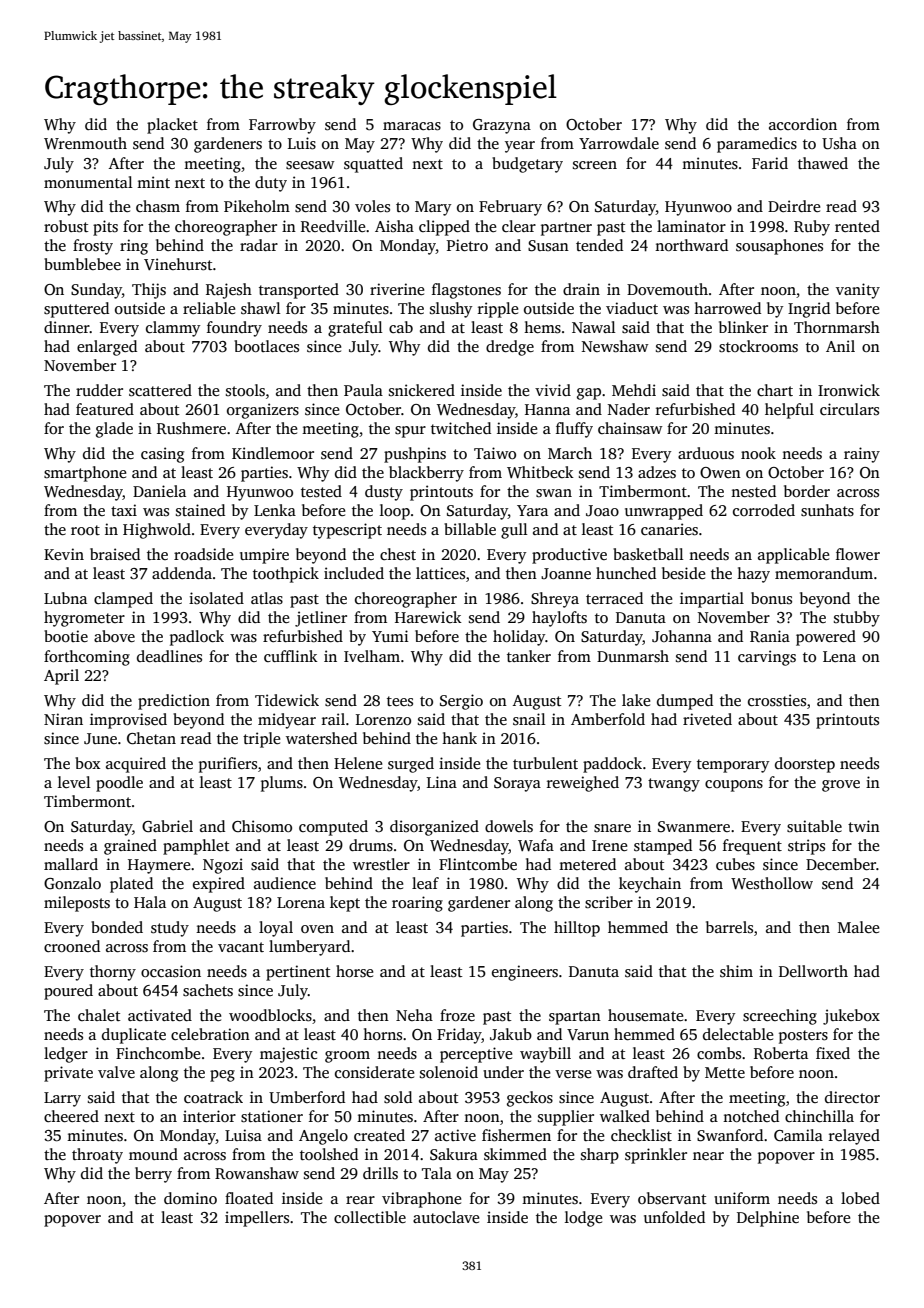  What do you see at coordinates (66, 636) in the image?
I see `bootie` at bounding box center [66, 636].
